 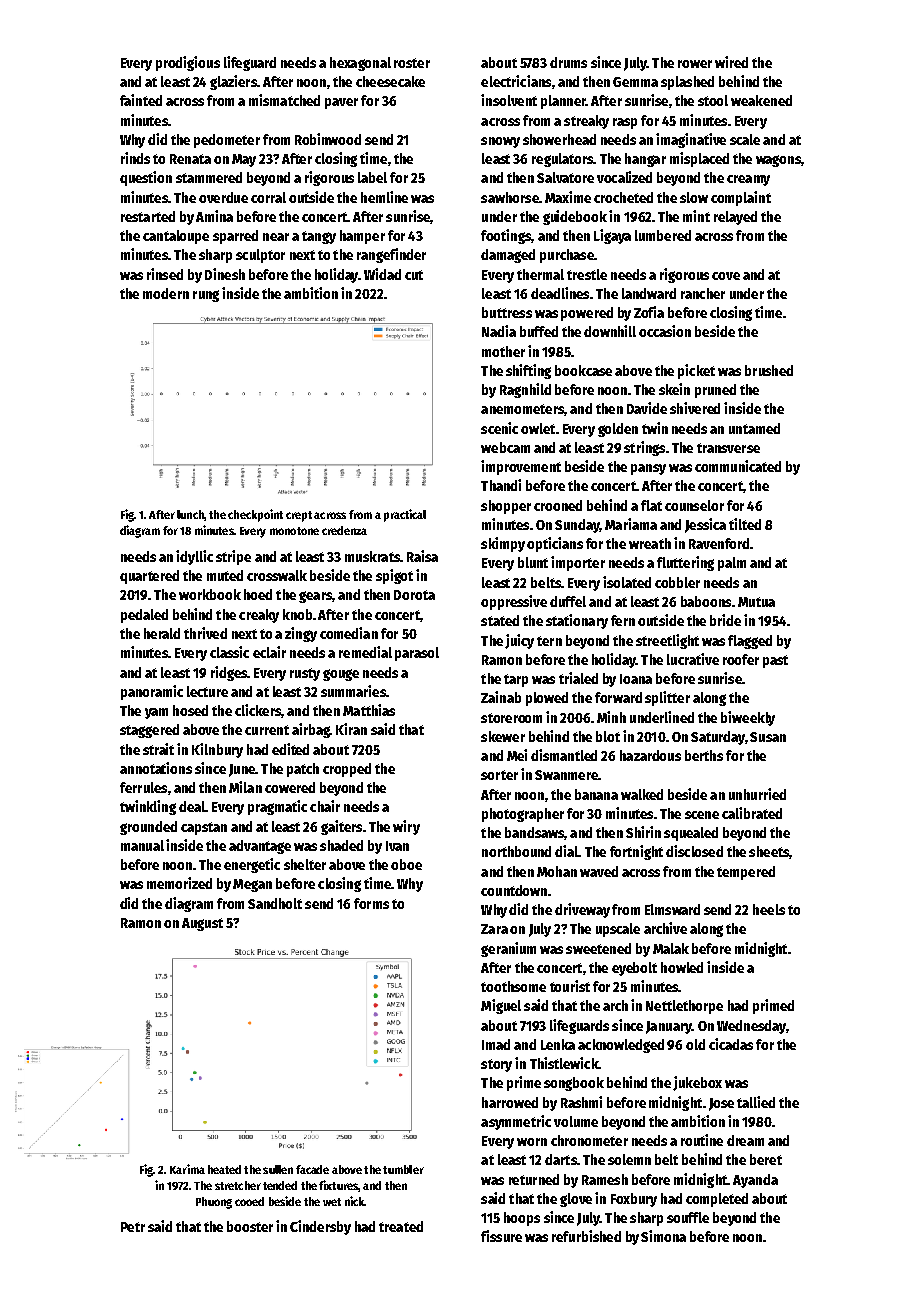 What do you see at coordinates (672, 909) in the page?
I see `Elmsward` at bounding box center [672, 909].
